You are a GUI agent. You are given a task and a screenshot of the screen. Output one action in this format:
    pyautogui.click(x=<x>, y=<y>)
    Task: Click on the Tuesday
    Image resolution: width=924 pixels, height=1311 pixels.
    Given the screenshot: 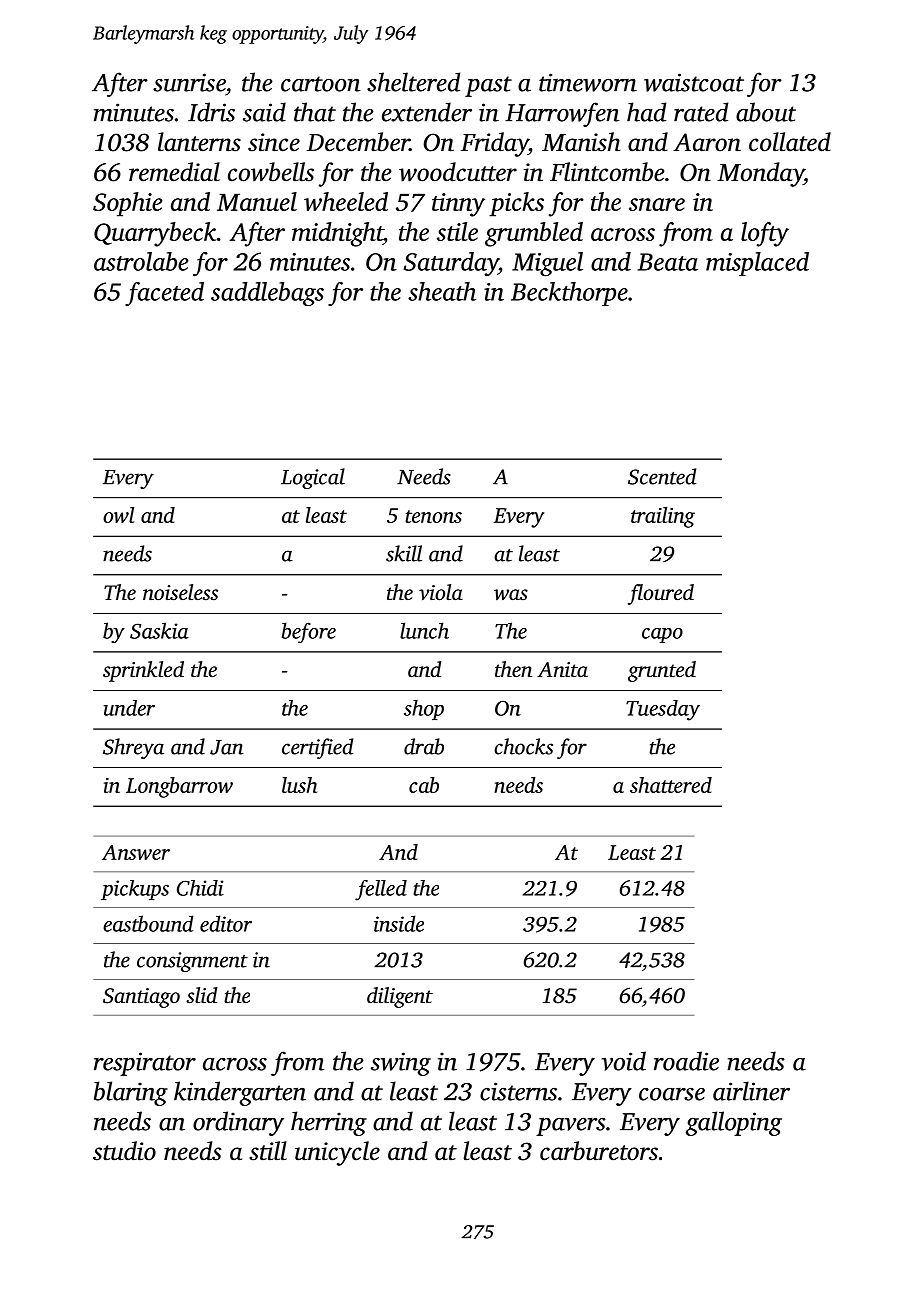 What is the action you would take?
    pyautogui.click(x=663, y=710)
